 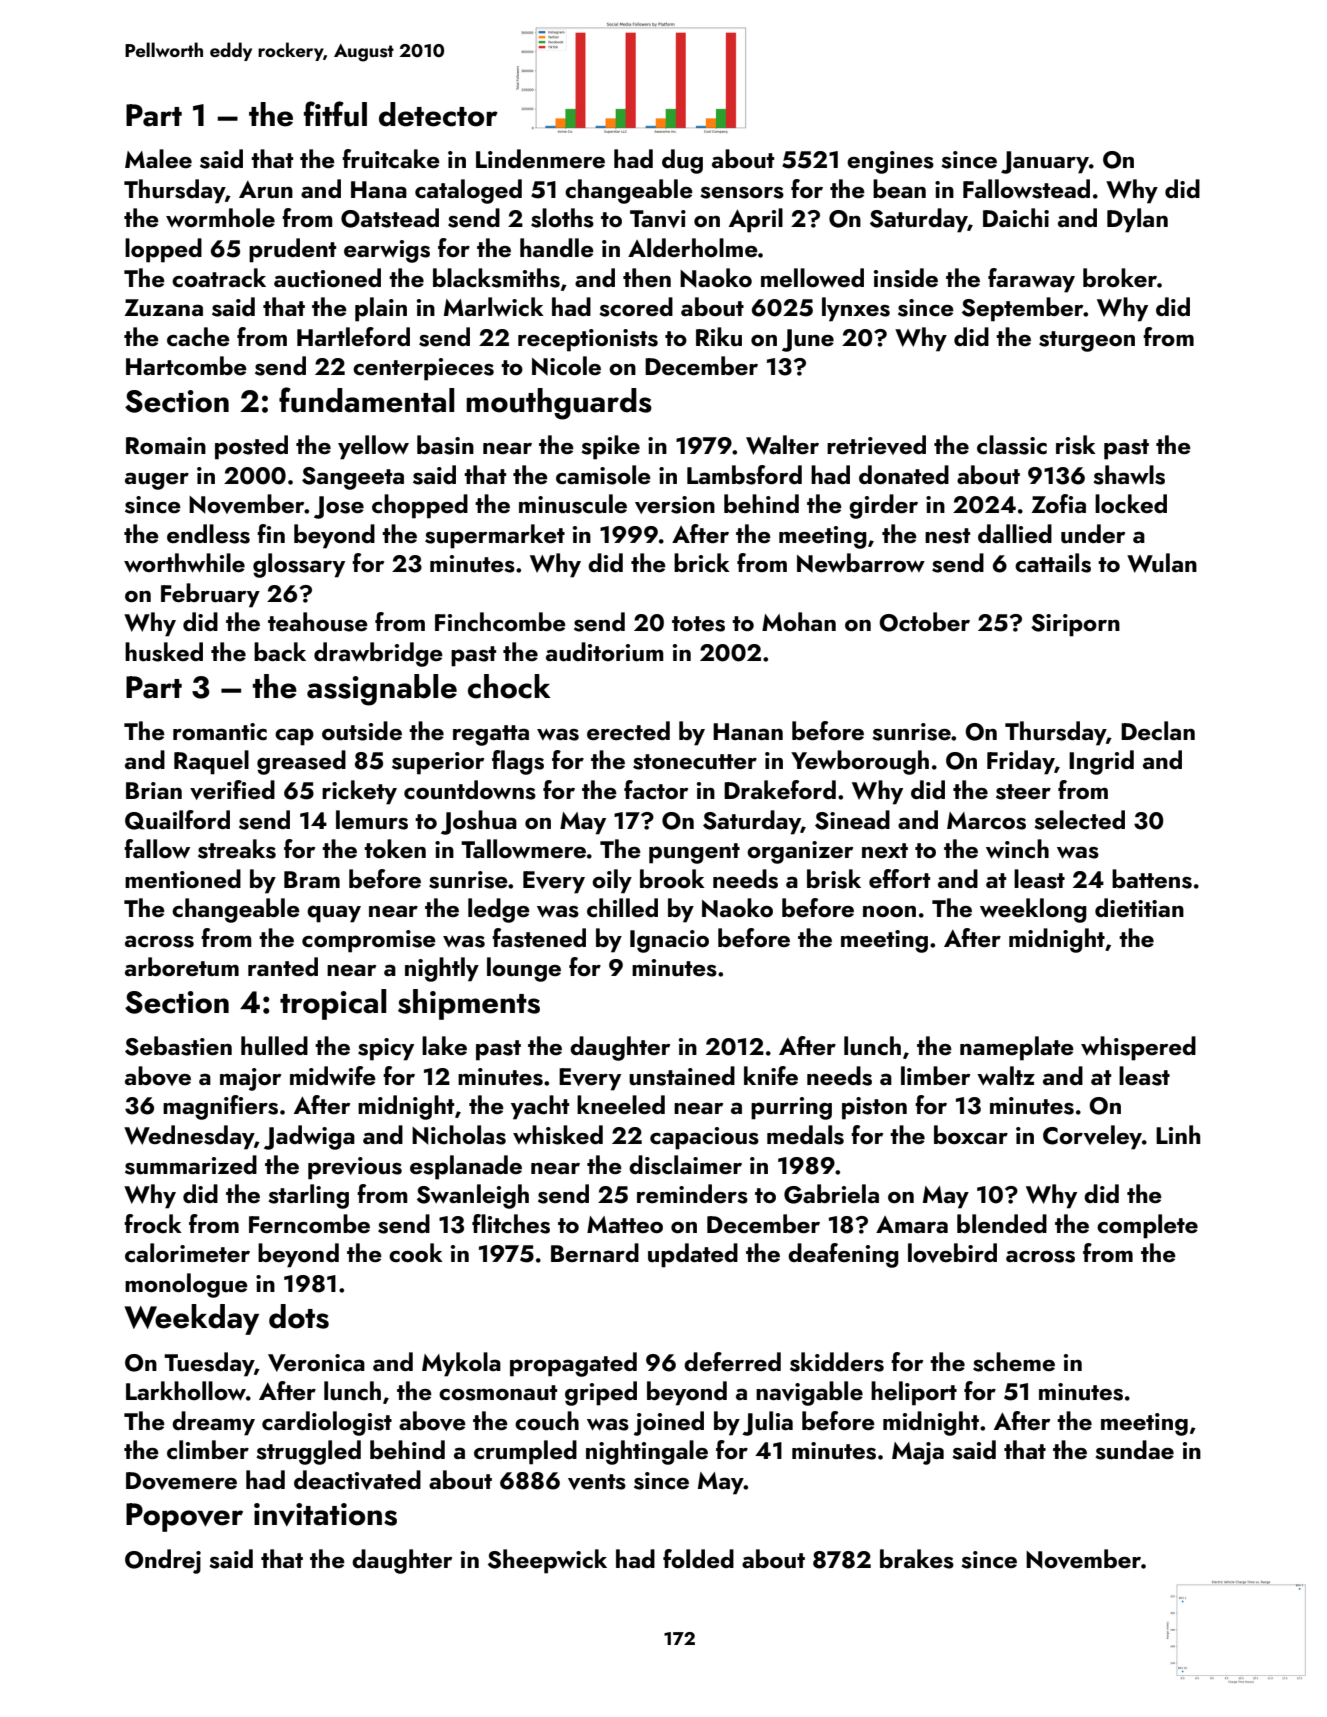 What do you see at coordinates (595, 1252) in the document?
I see `Bernard` at bounding box center [595, 1252].
